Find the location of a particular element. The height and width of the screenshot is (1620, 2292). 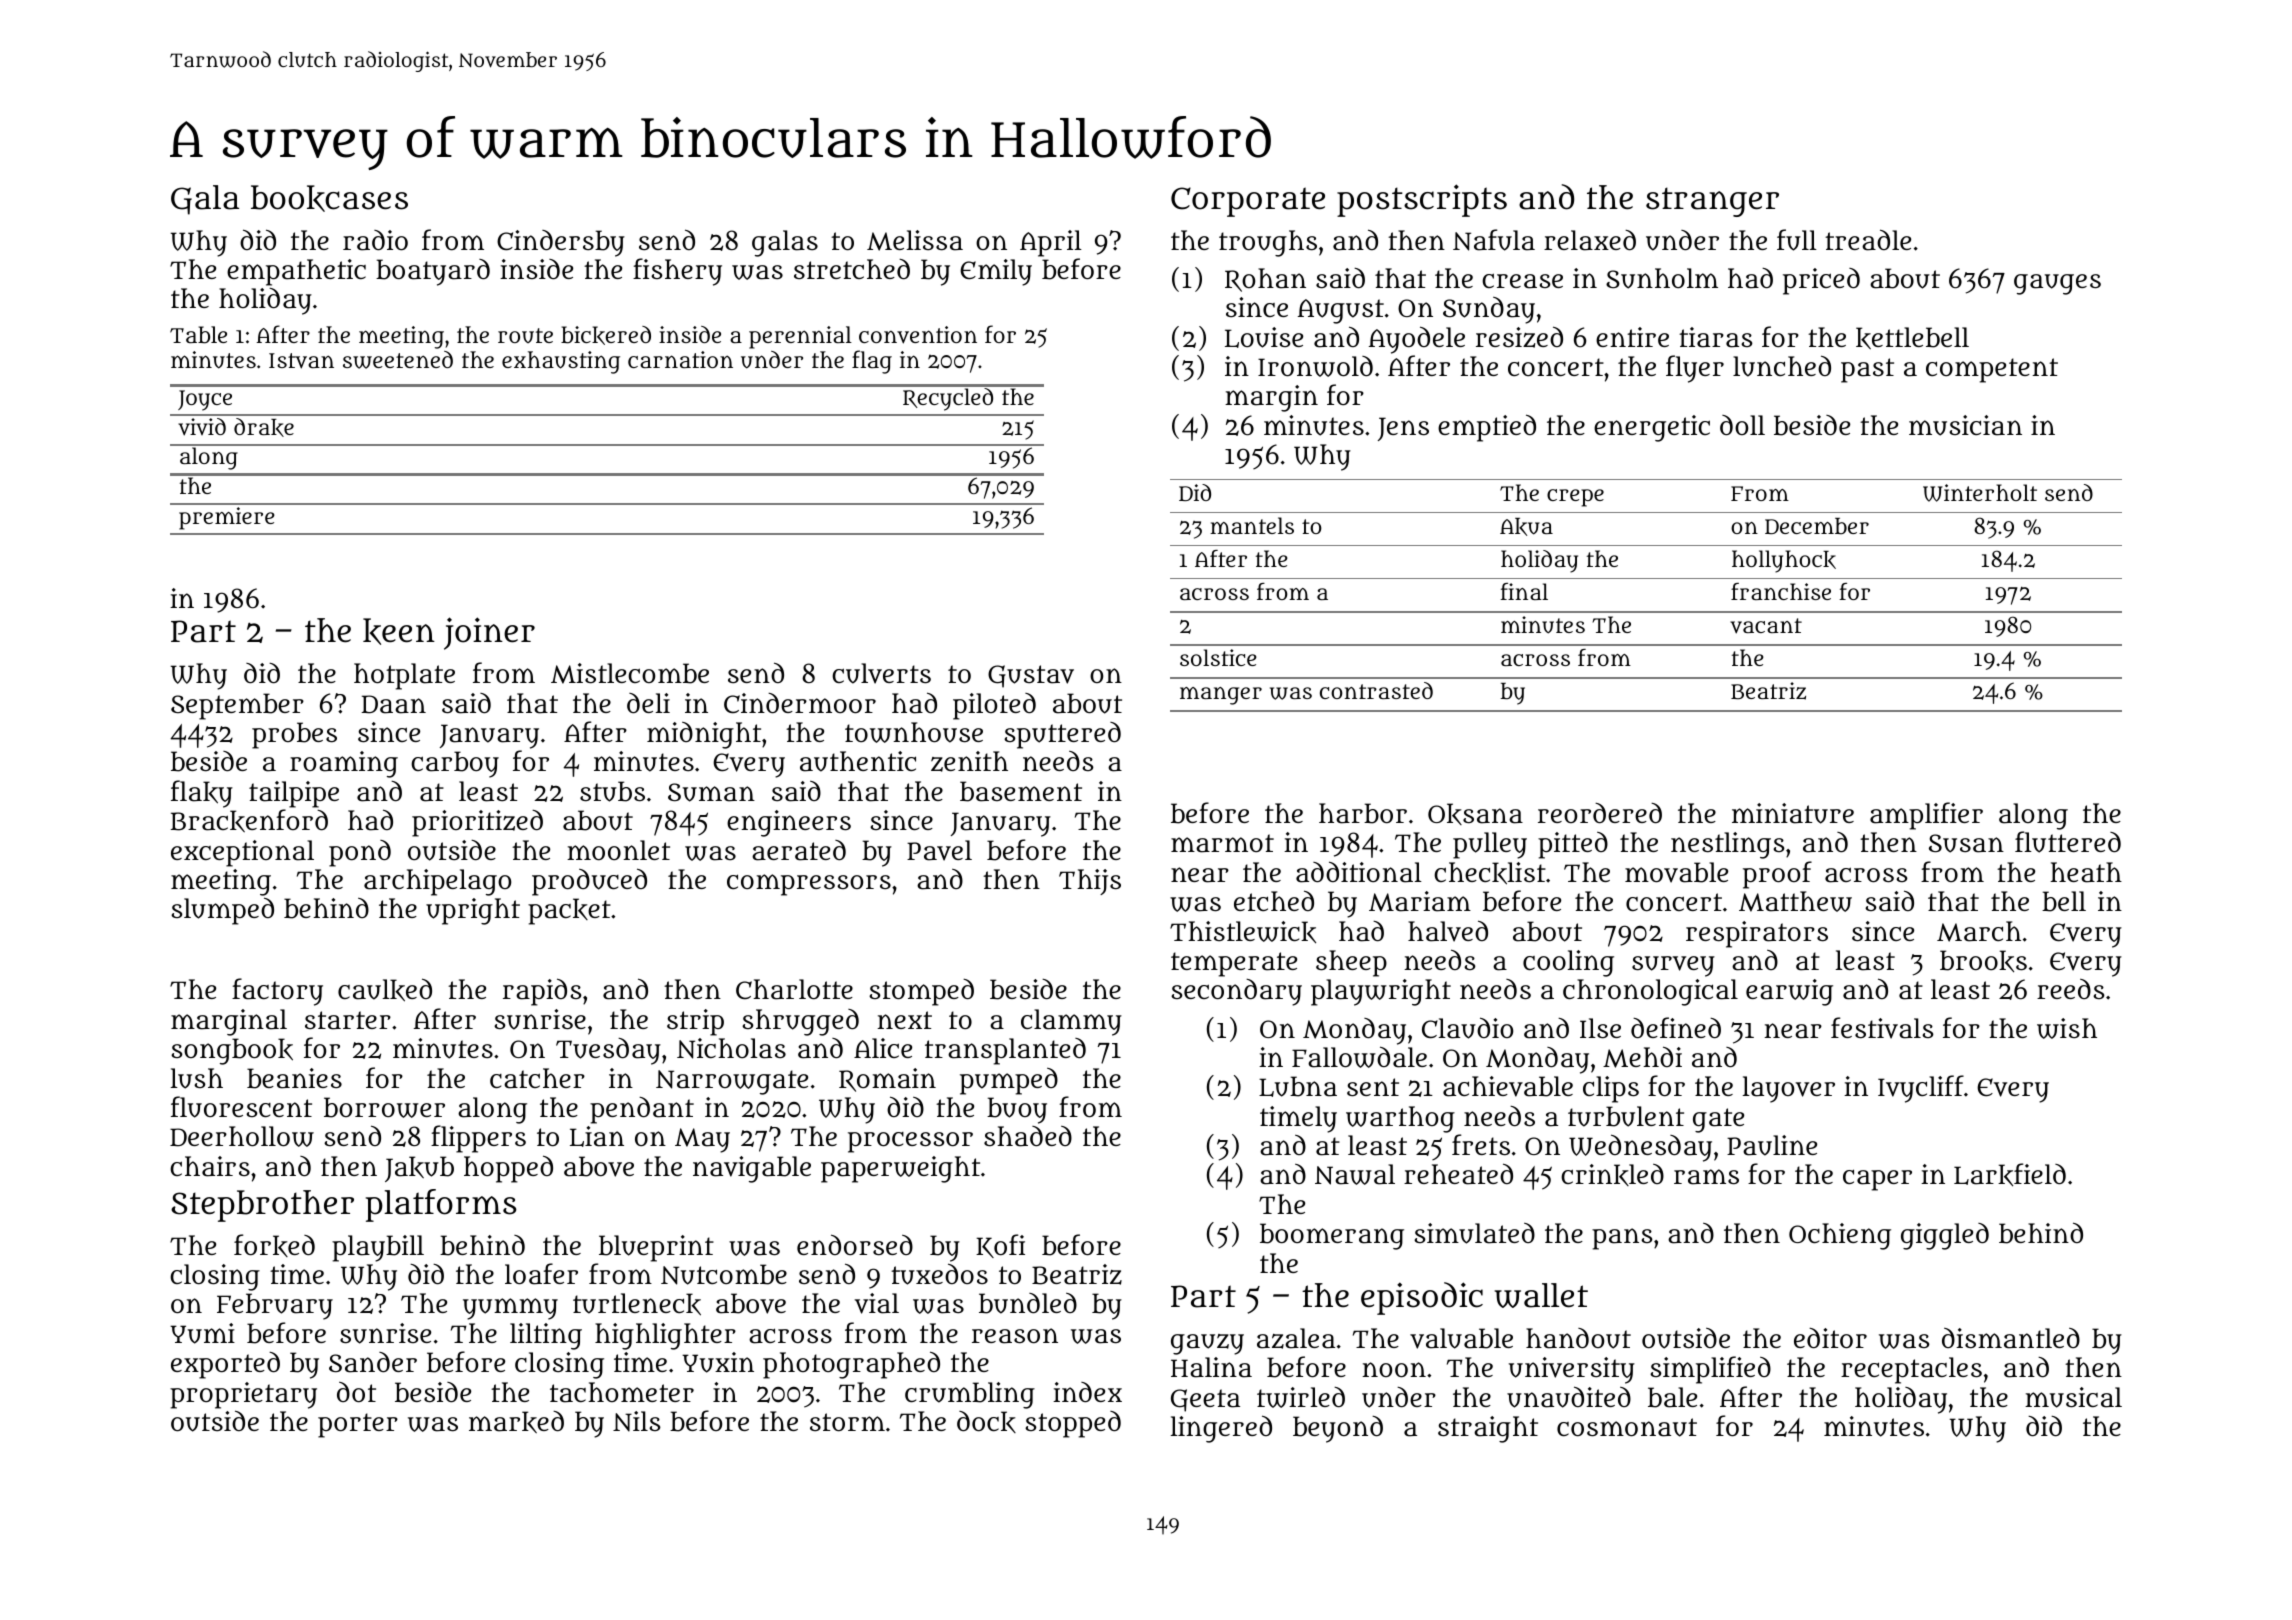

franchise is located at coordinates (1781, 591).
